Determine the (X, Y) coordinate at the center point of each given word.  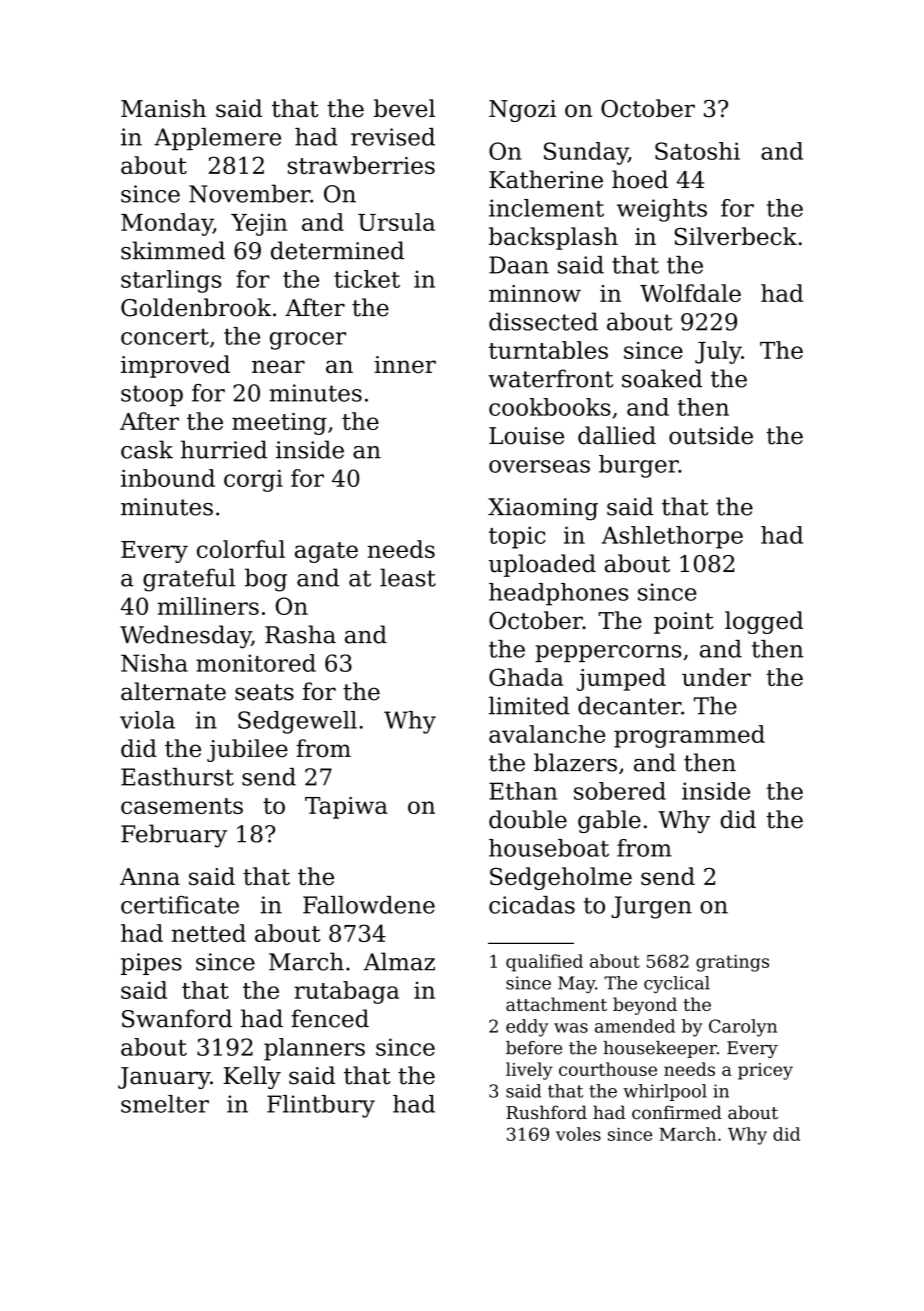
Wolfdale (690, 293)
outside (711, 435)
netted (209, 933)
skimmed (173, 250)
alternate (173, 691)
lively (529, 1071)
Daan (519, 265)
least (408, 577)
